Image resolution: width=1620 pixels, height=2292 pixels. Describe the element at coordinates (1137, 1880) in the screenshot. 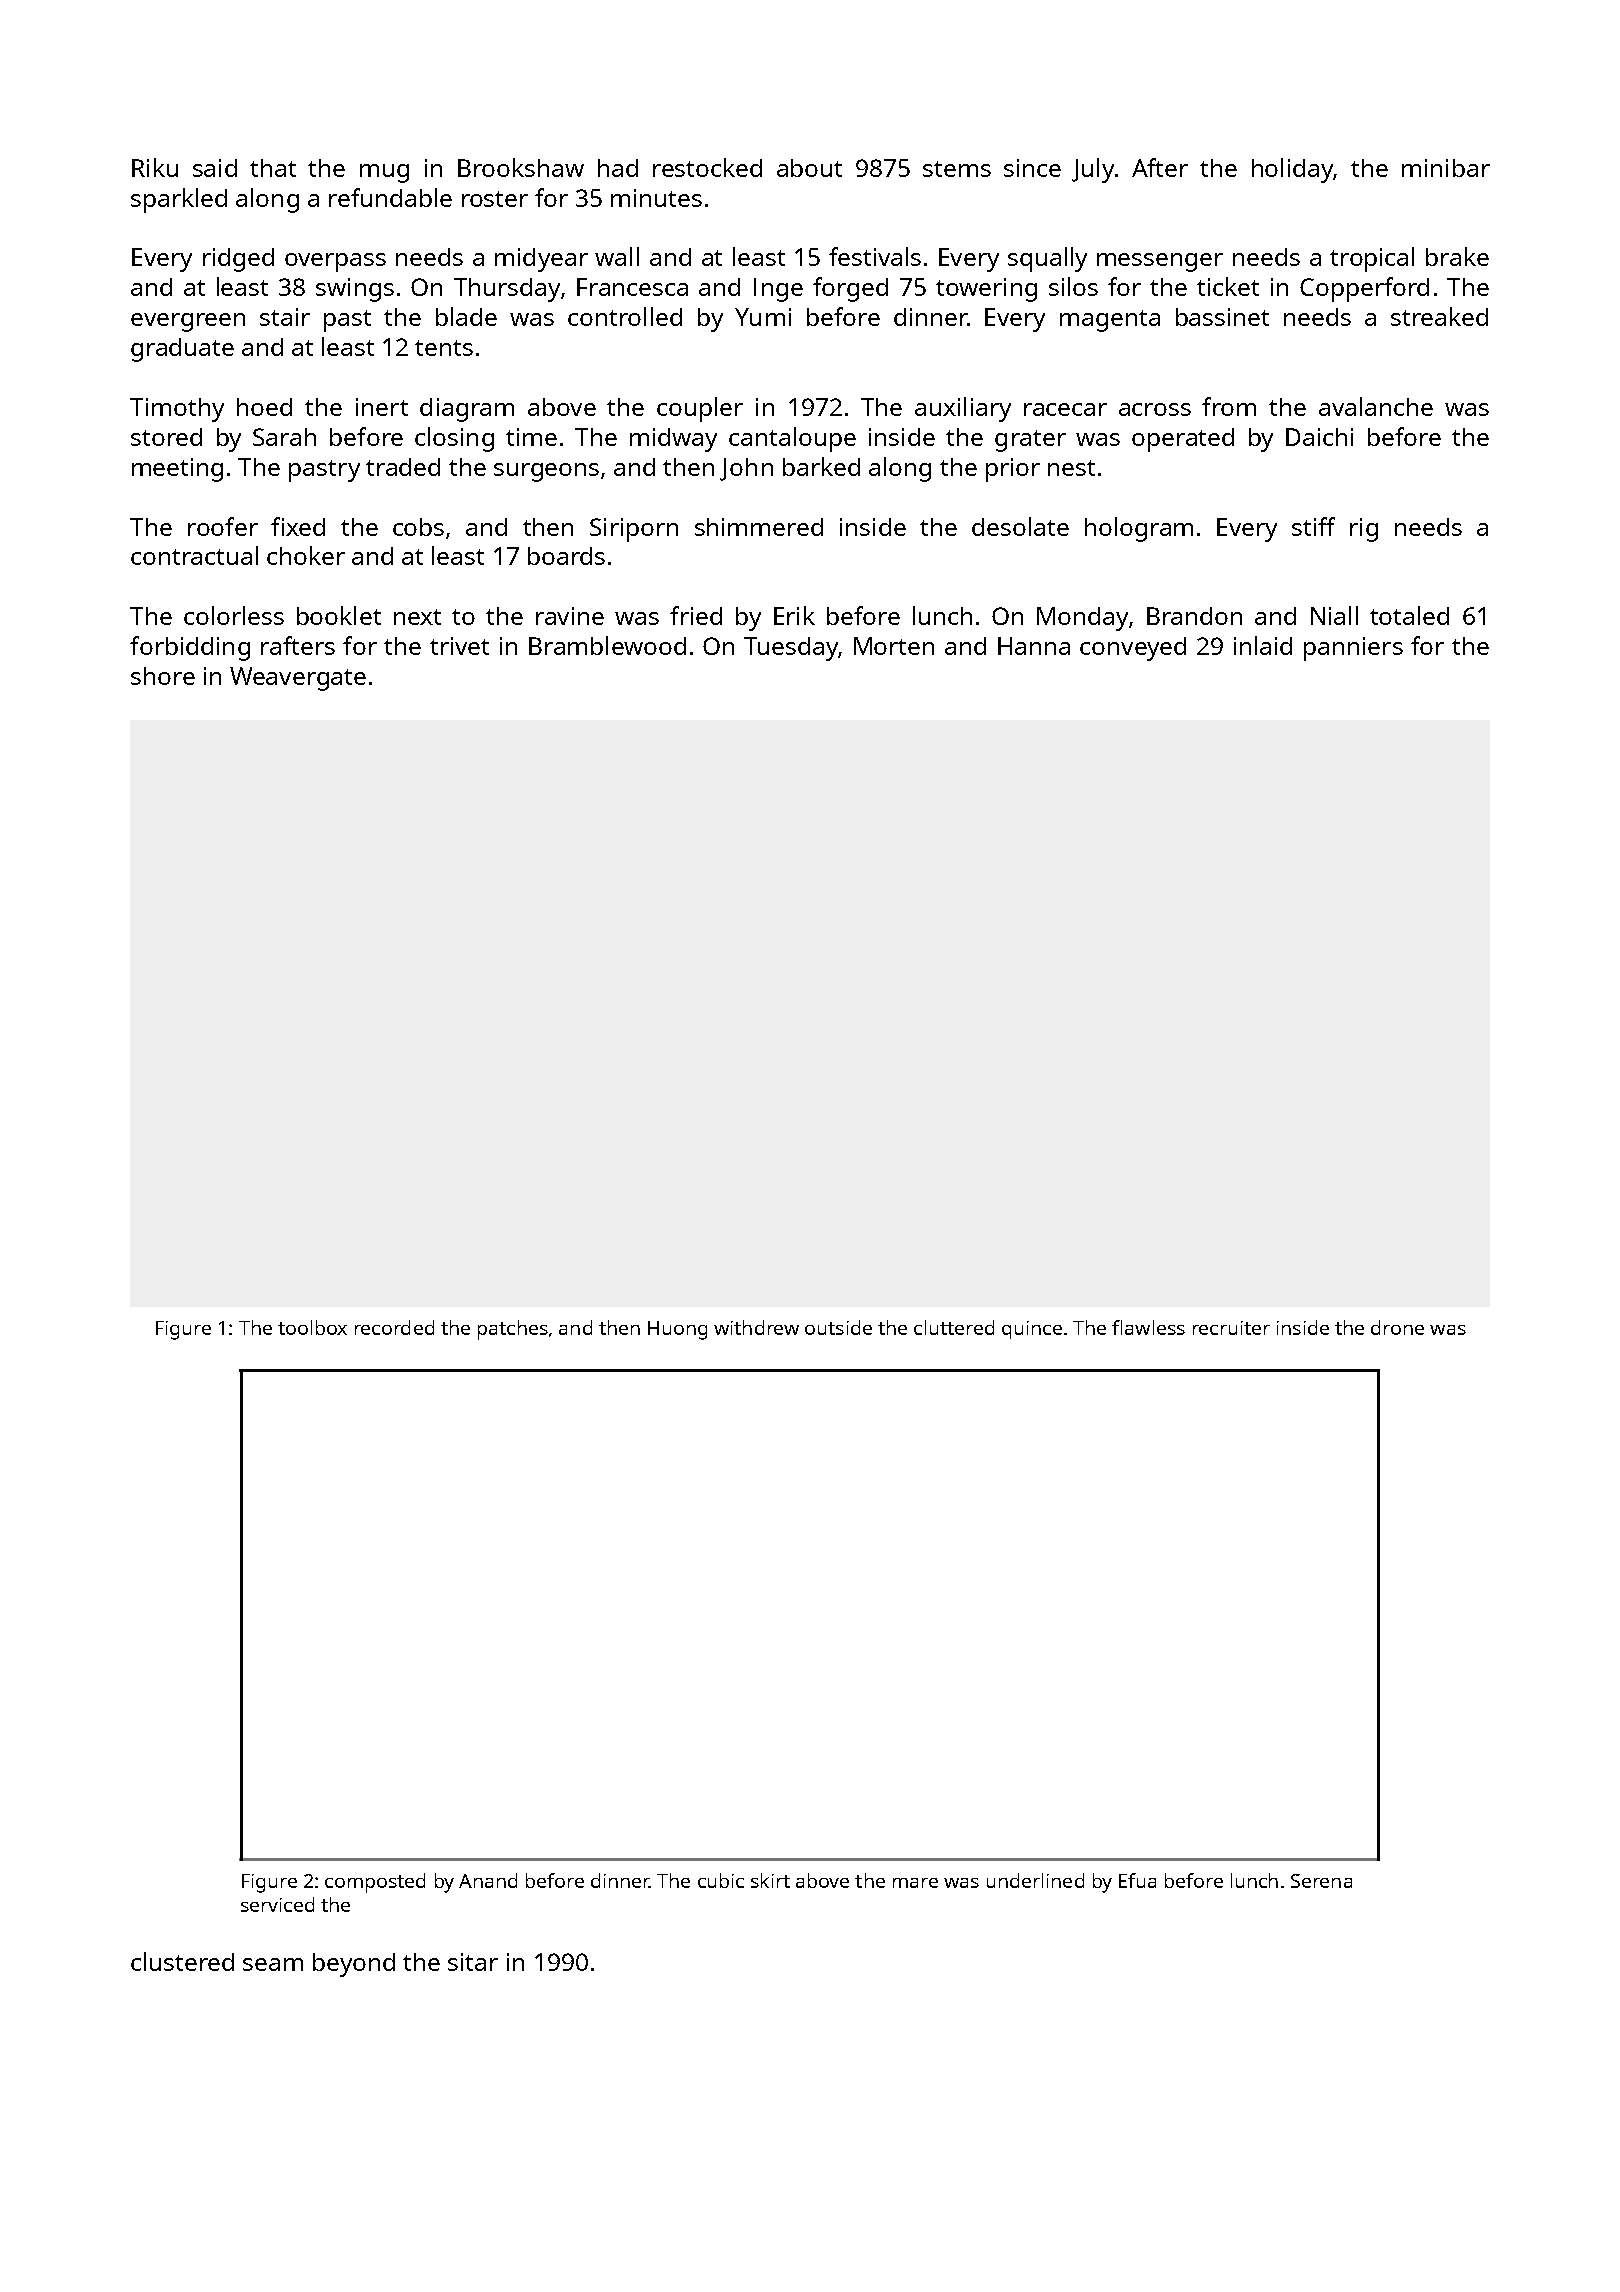

I see `Efua` at that location.
